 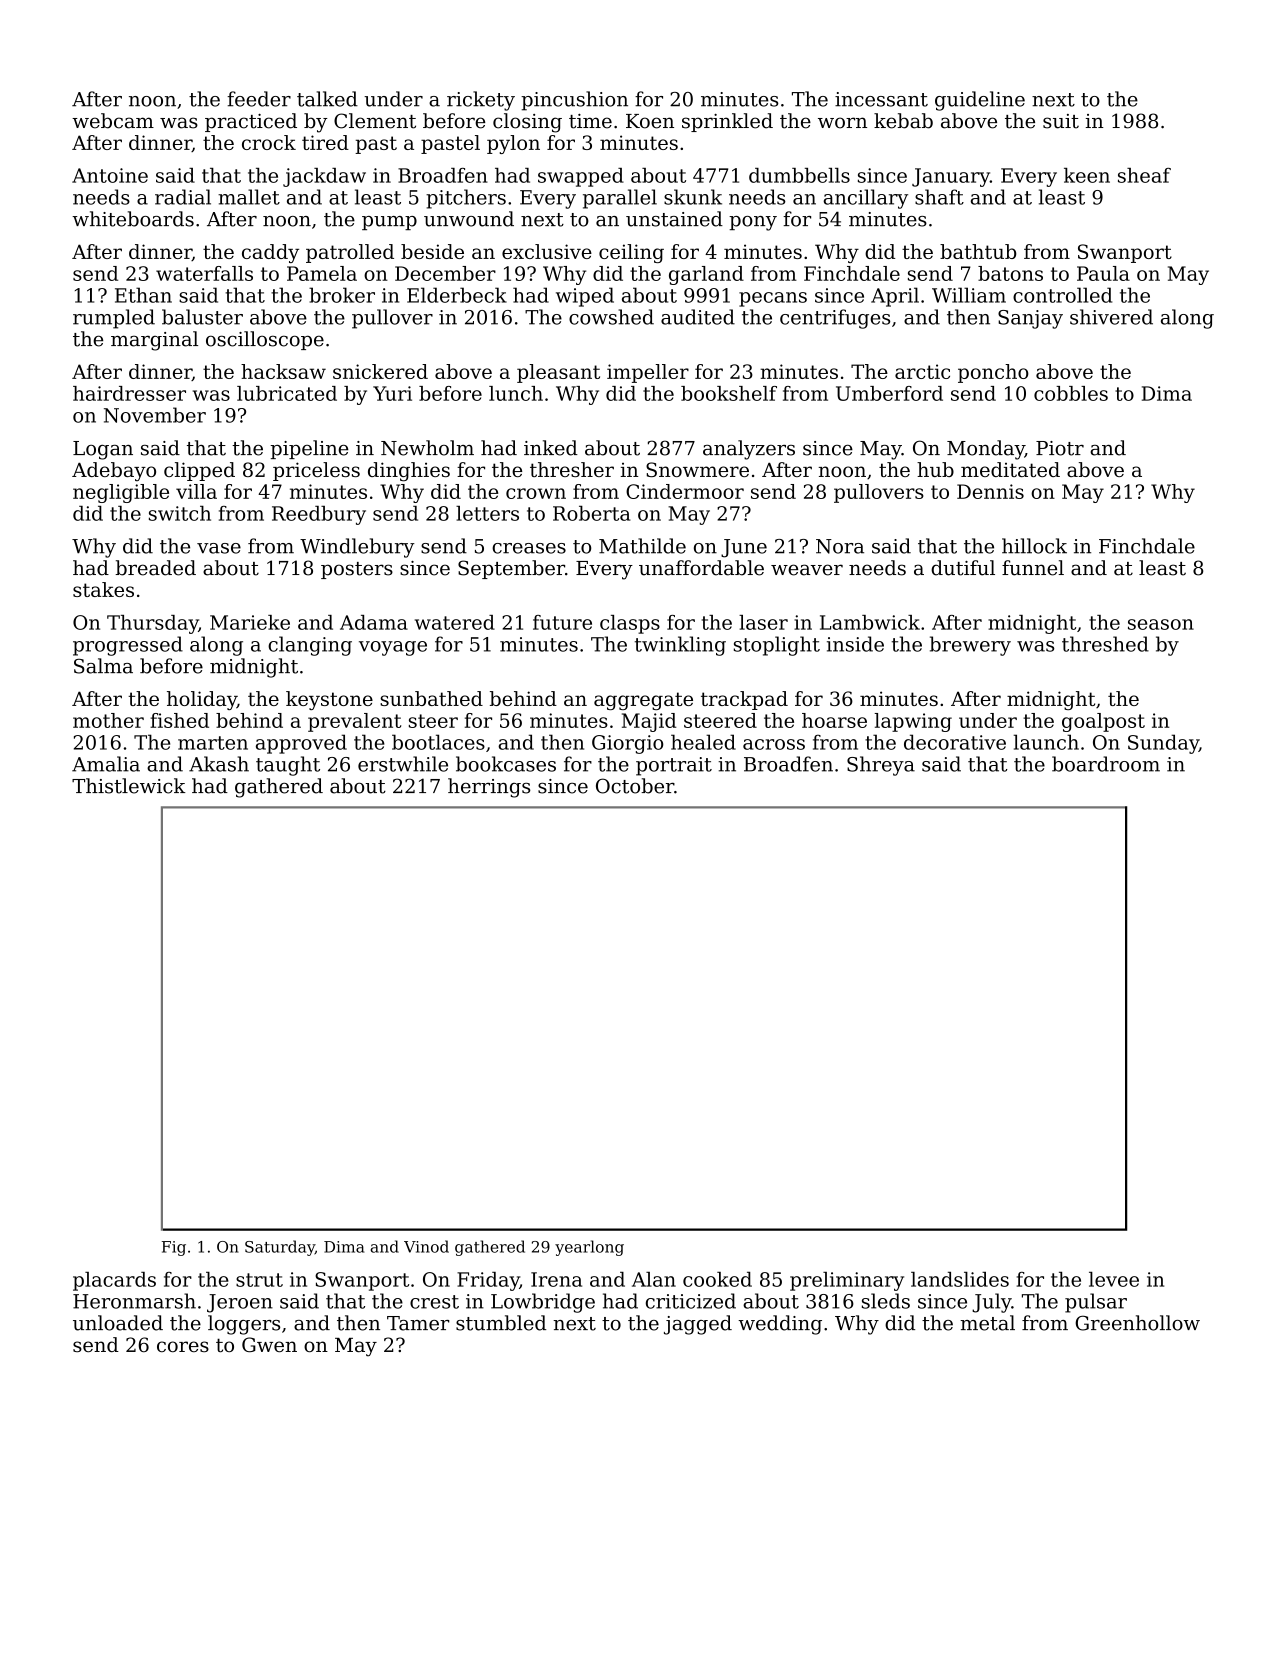 What do you see at coordinates (635, 786) in the image?
I see `October` at bounding box center [635, 786].
